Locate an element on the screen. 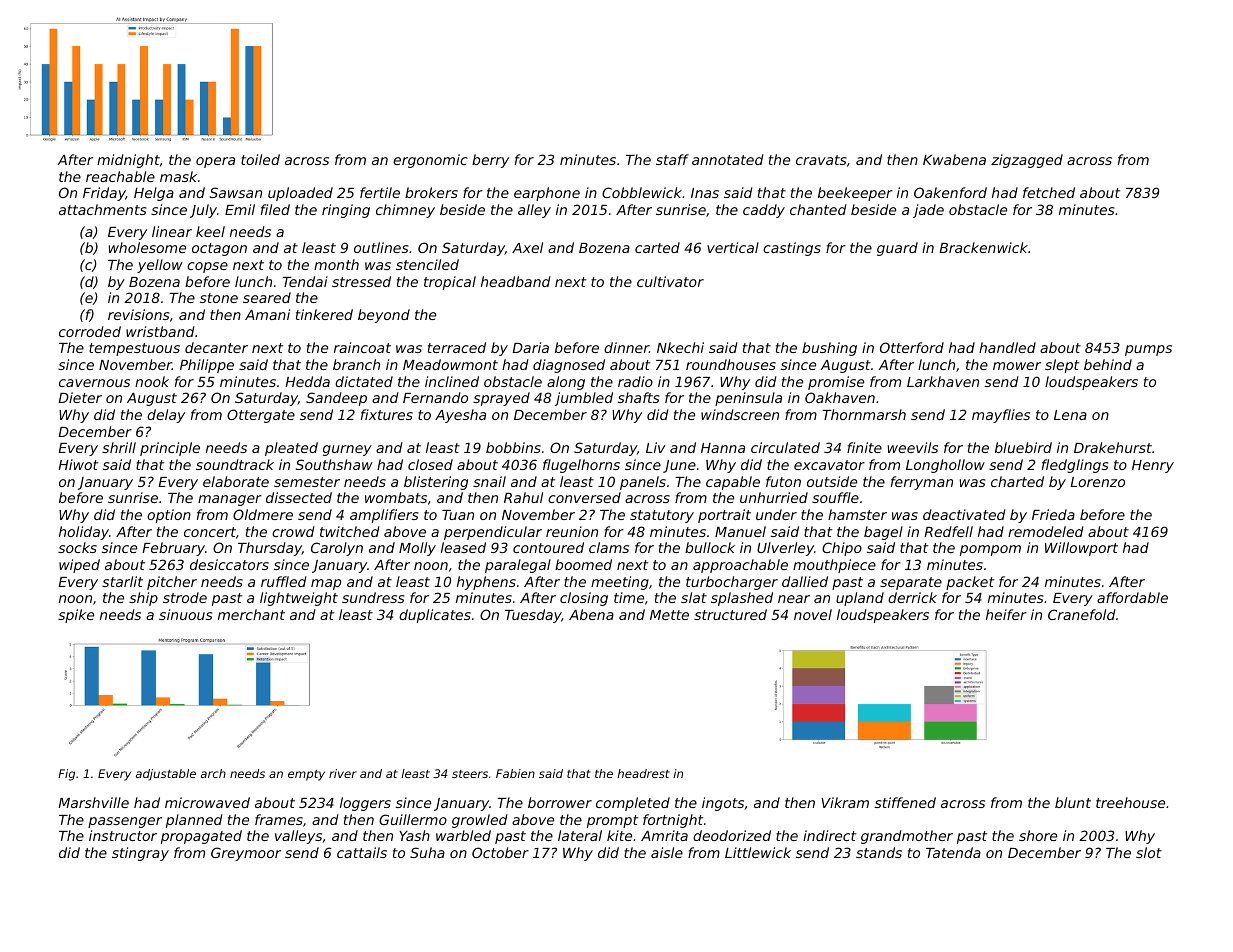  zigzagged is located at coordinates (1027, 161).
